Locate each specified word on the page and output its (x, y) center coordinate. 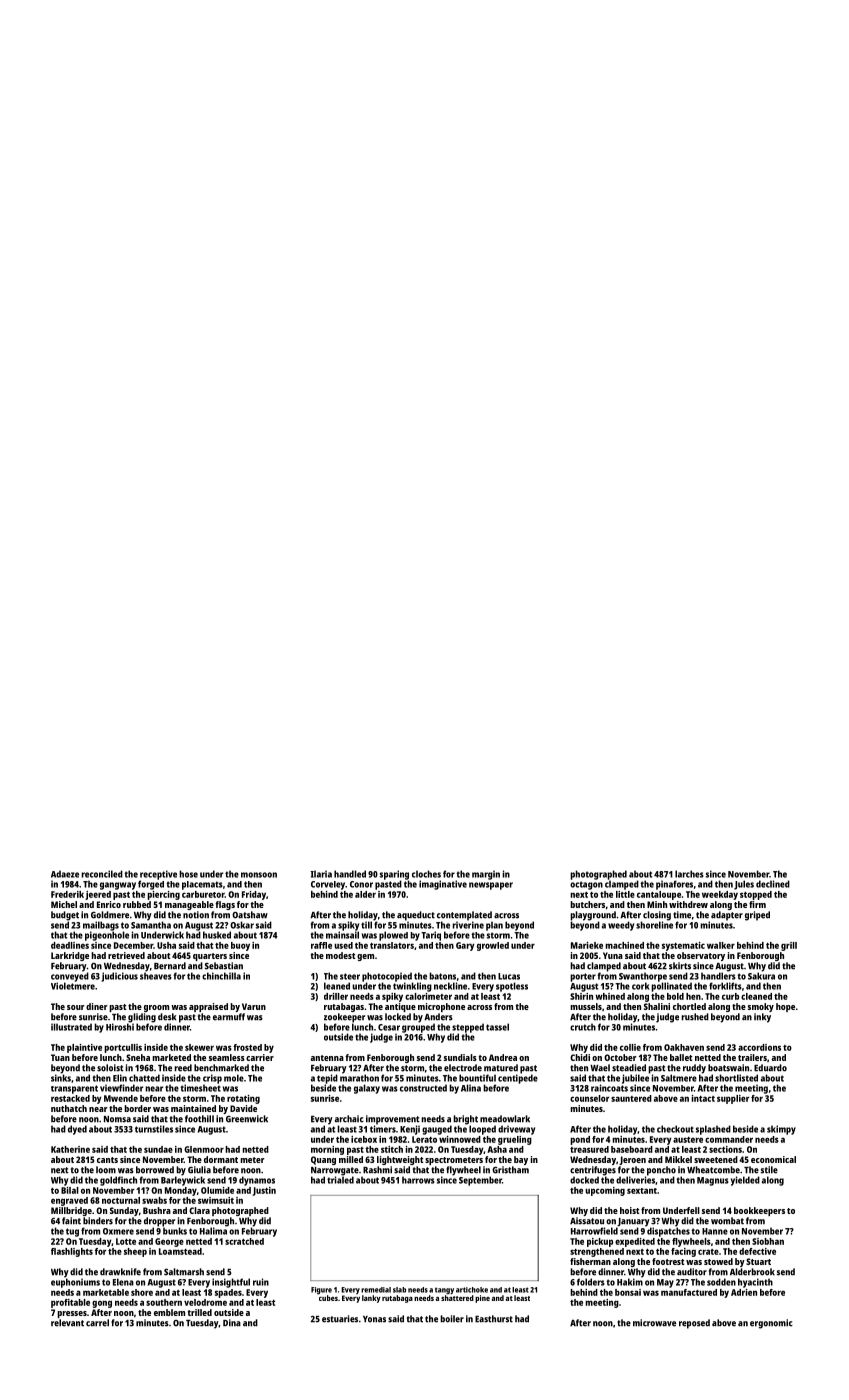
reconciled (102, 874)
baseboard (632, 1149)
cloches (426, 874)
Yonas (374, 1319)
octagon (586, 885)
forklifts (725, 986)
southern (164, 1302)
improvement (393, 1120)
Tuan (60, 1057)
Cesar (389, 1027)
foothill (199, 1119)
